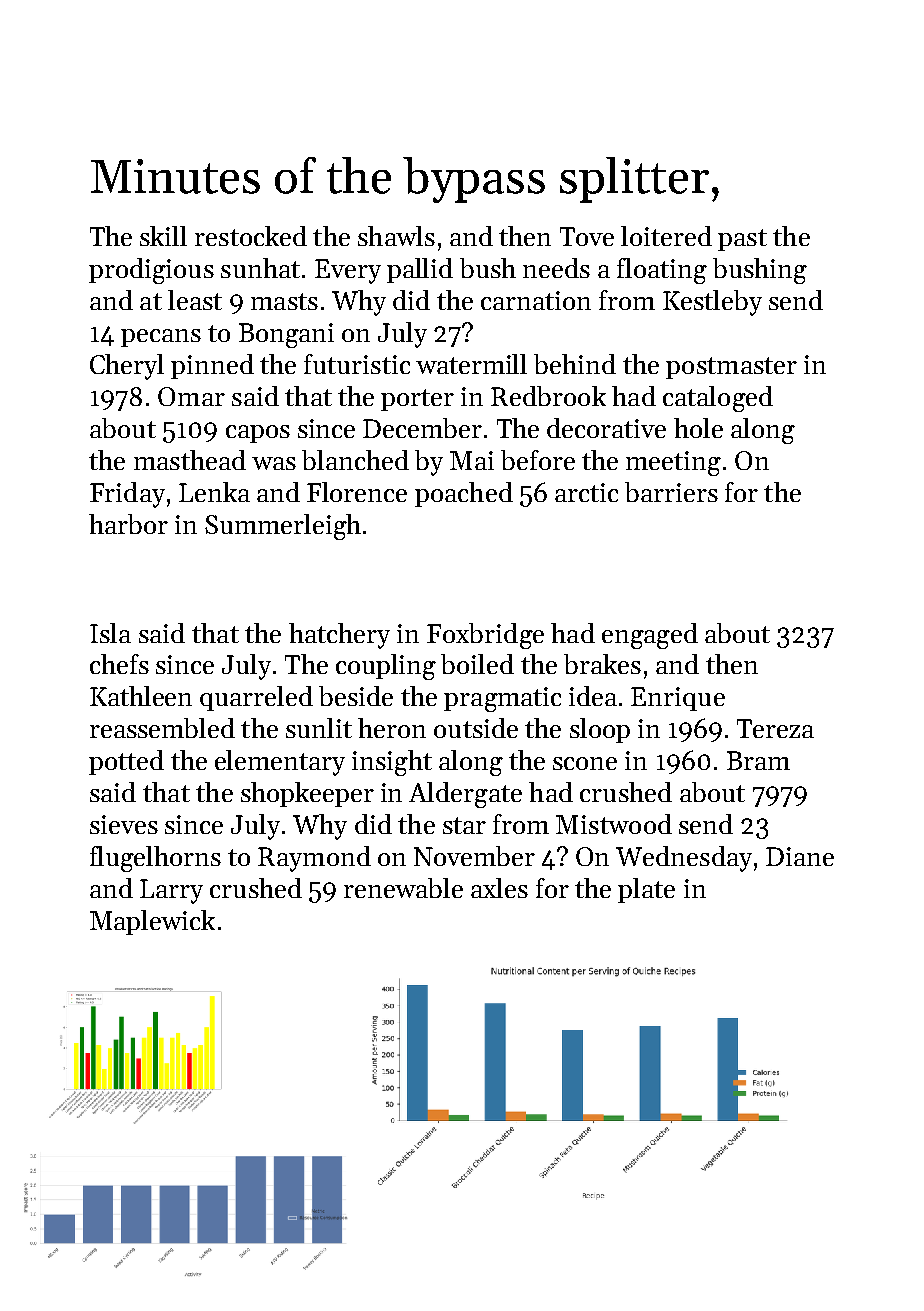 This document has width=924, height=1311. What do you see at coordinates (698, 428) in the document?
I see `hole` at bounding box center [698, 428].
